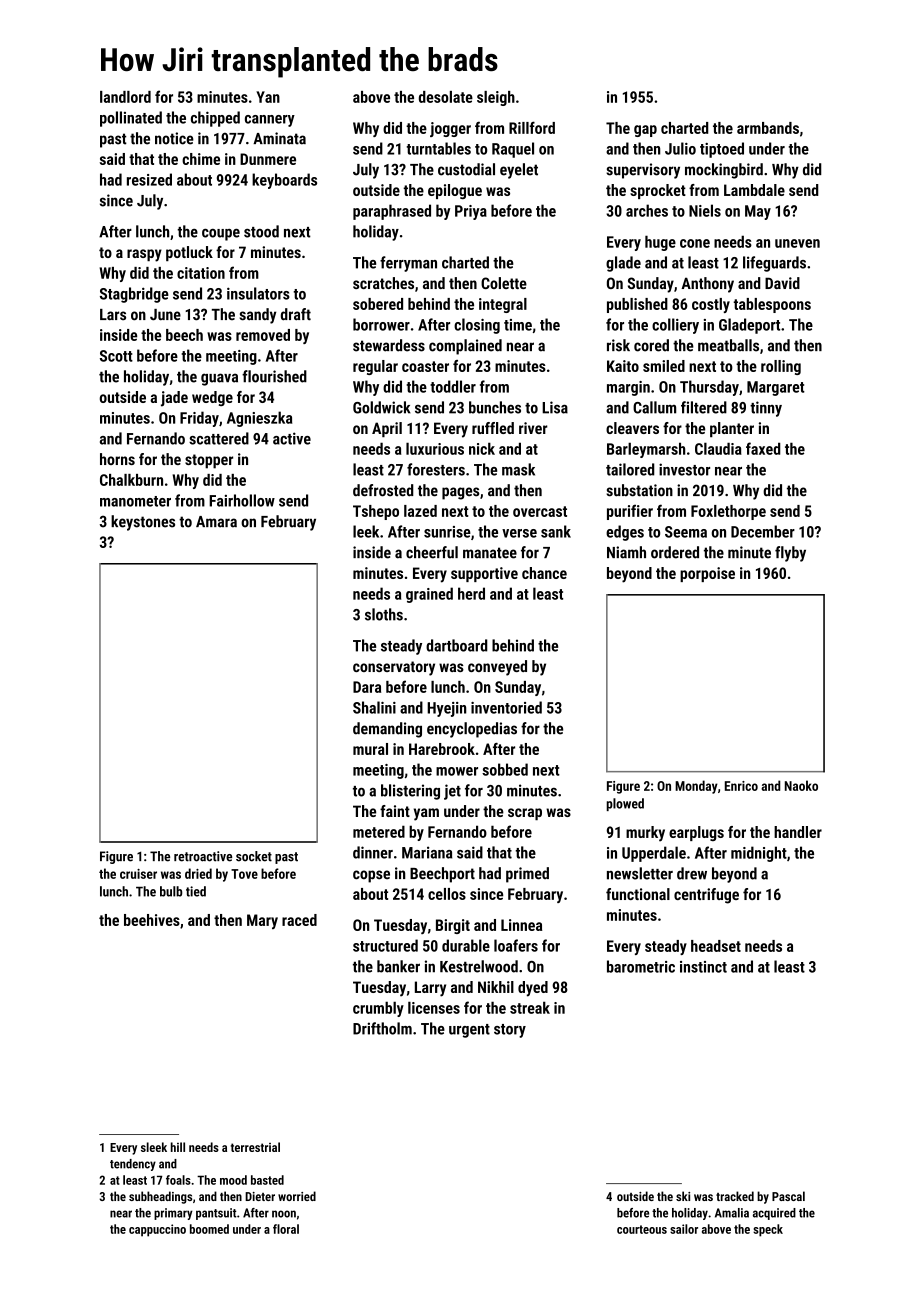  I want to click on investor, so click(684, 469).
